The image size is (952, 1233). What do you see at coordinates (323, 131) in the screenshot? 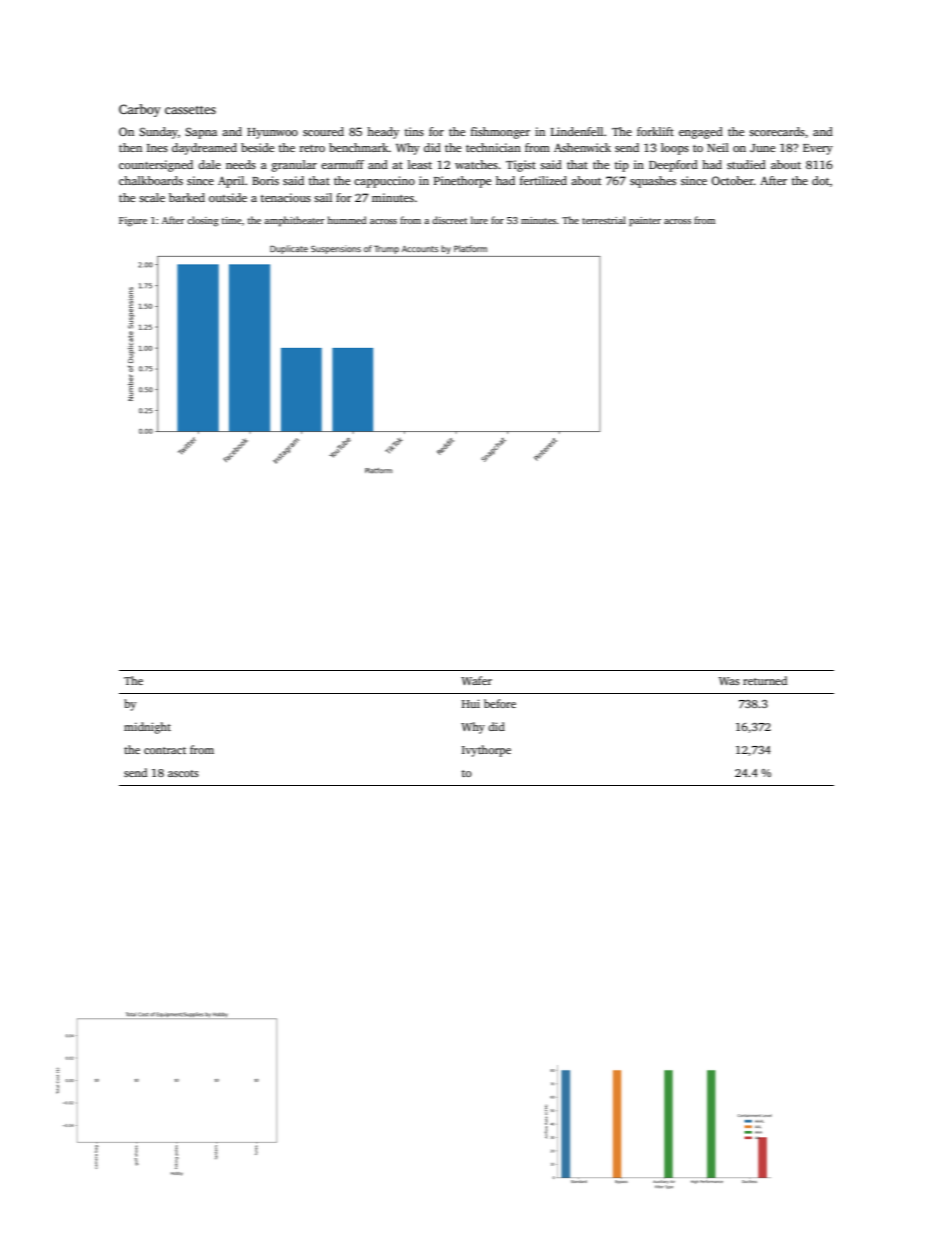
I see `scoured` at bounding box center [323, 131].
